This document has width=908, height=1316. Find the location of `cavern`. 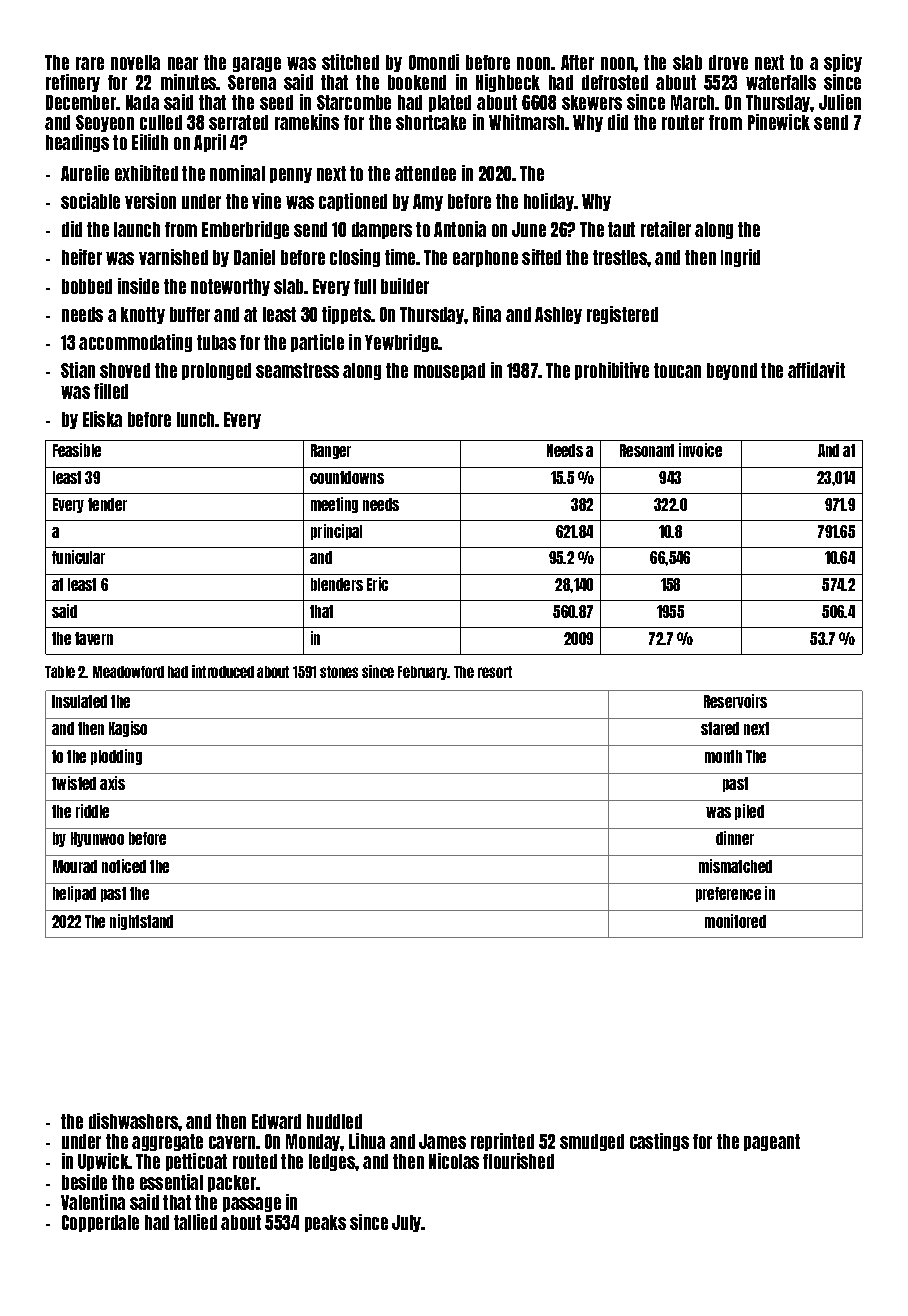

cavern is located at coordinates (232, 1142).
